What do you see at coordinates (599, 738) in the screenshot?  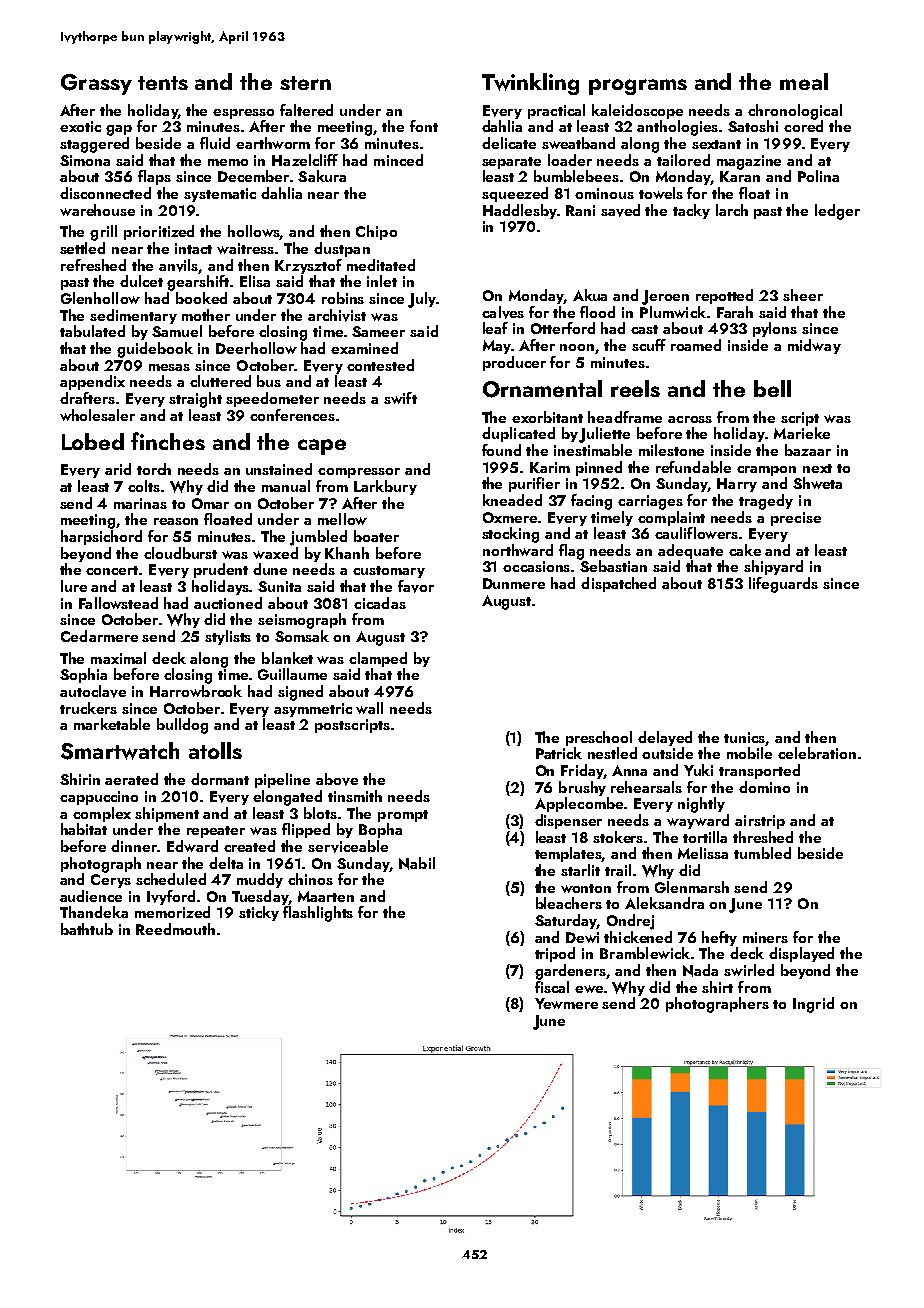 I see `preschool` at bounding box center [599, 738].
